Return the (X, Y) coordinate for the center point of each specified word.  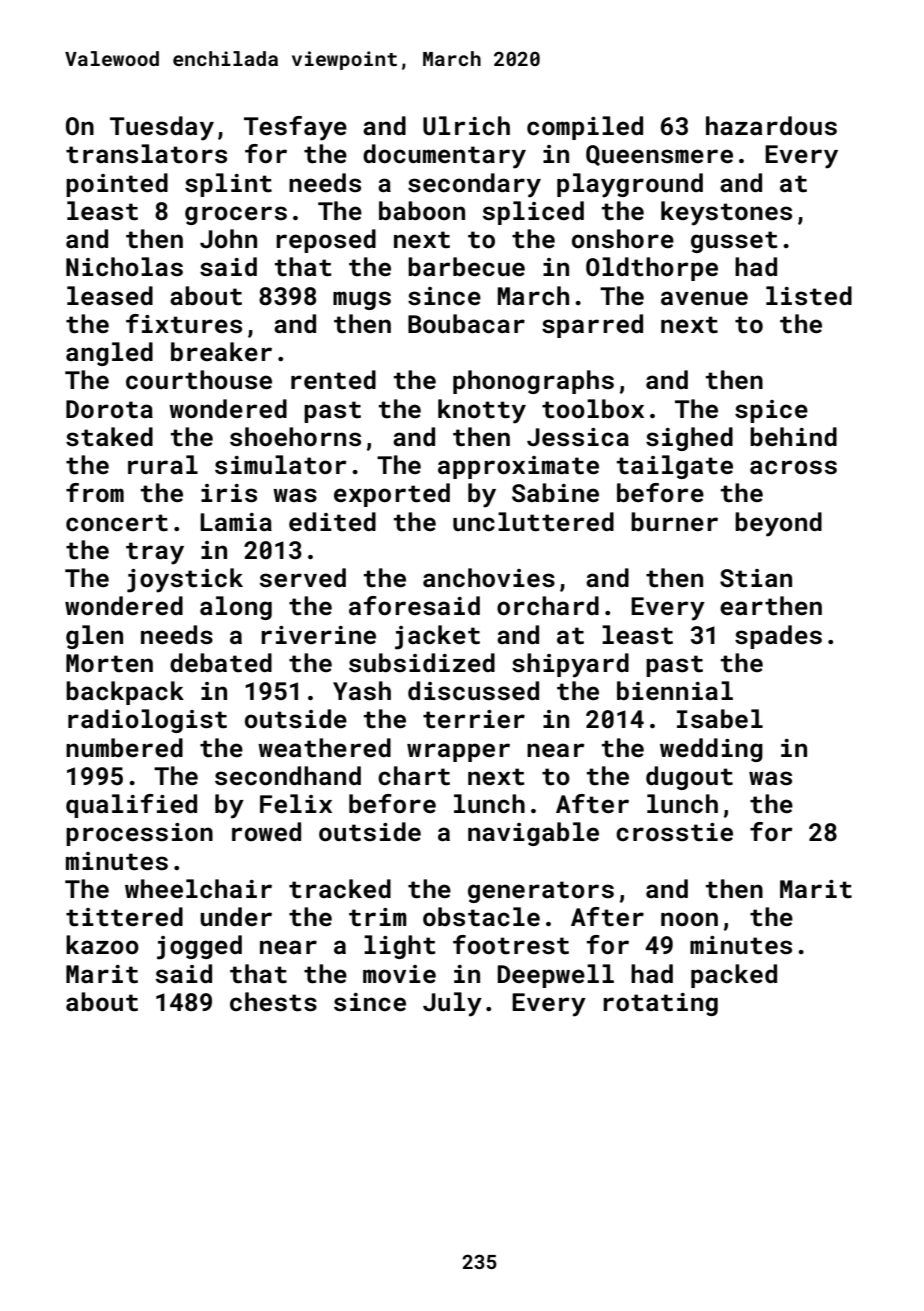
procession (139, 834)
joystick (185, 580)
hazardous (771, 126)
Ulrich (466, 126)
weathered (324, 748)
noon (689, 919)
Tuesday (162, 128)
